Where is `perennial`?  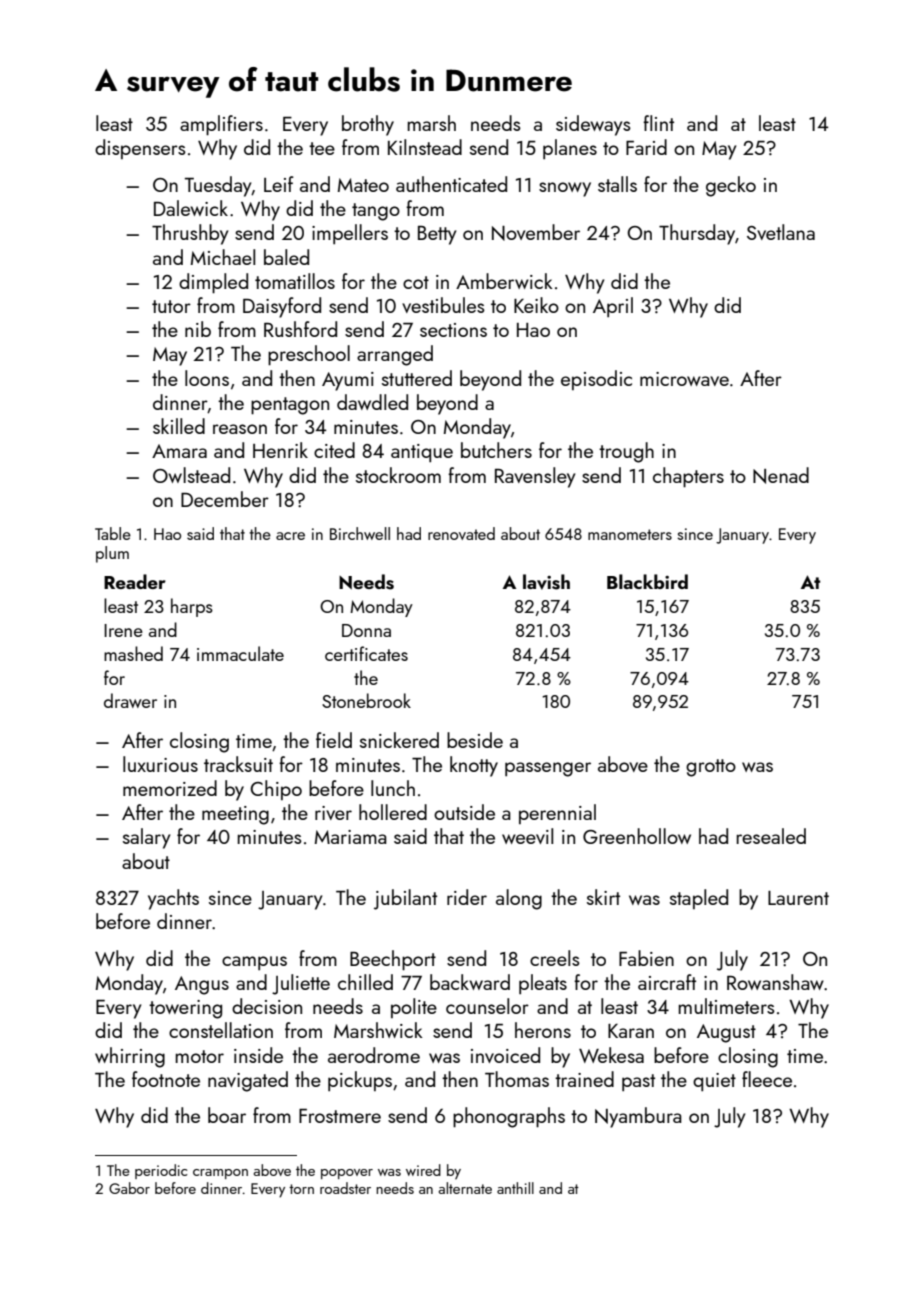
perennial is located at coordinates (557, 814).
